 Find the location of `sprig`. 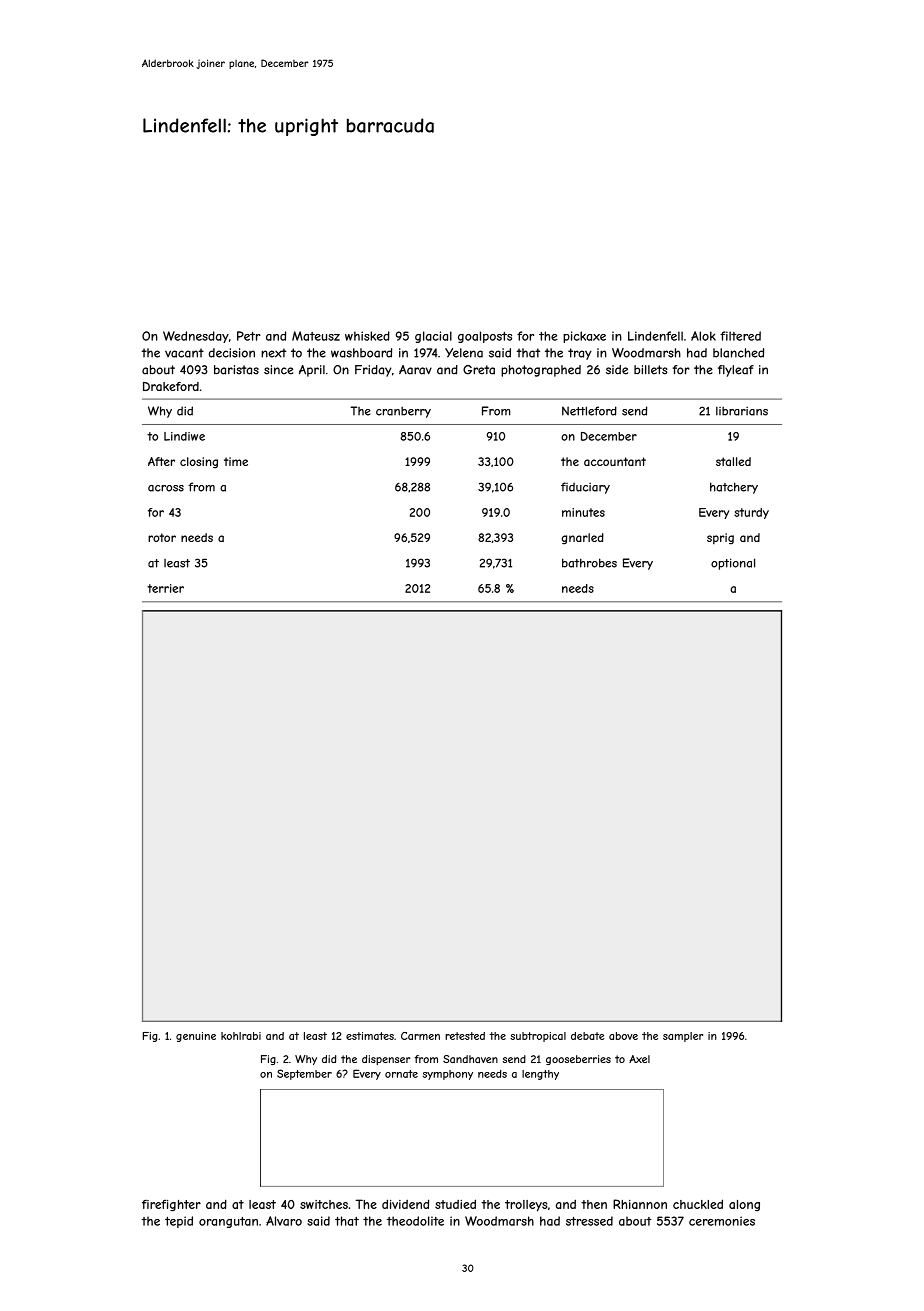

sprig is located at coordinates (720, 539).
